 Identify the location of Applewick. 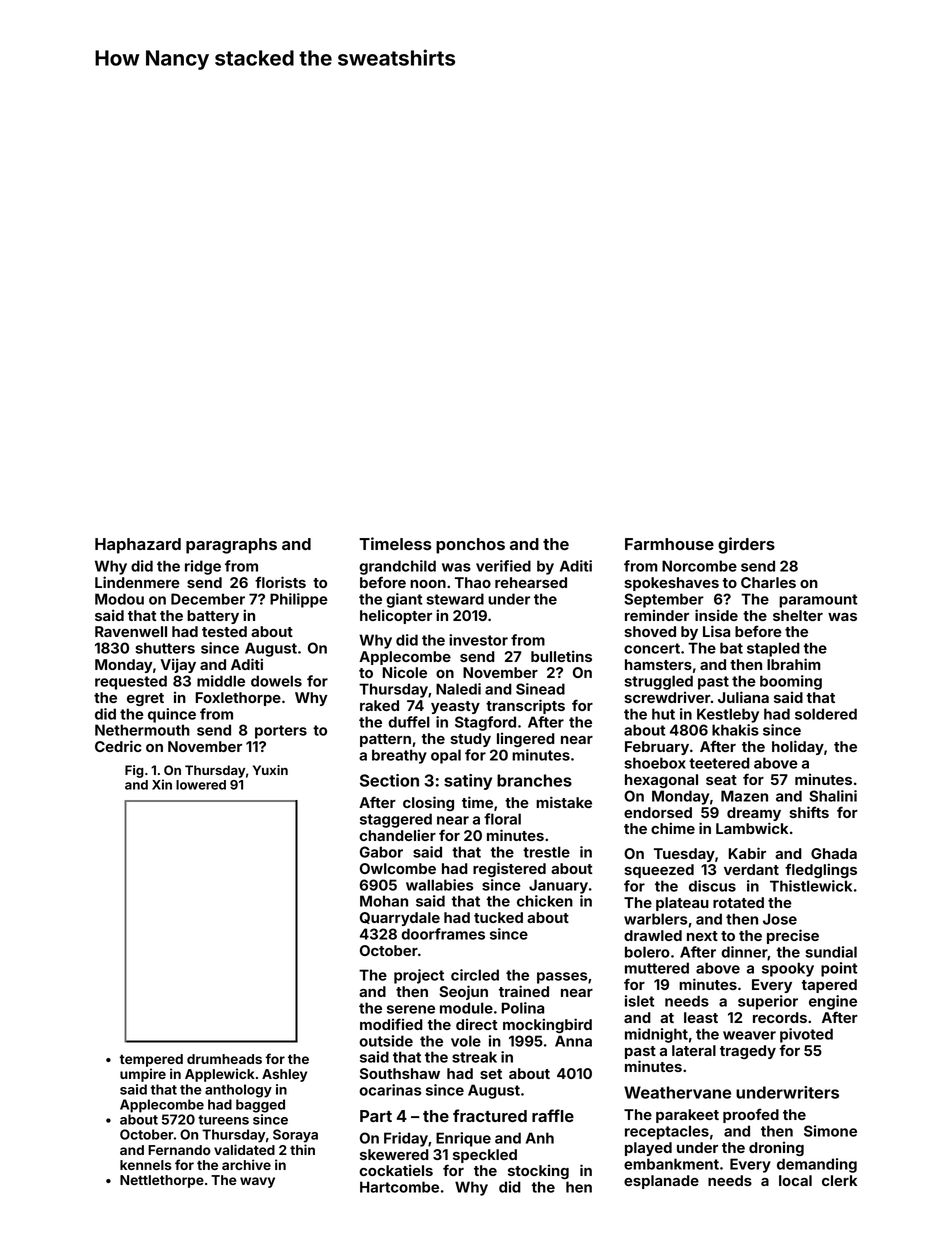
(220, 1075).
